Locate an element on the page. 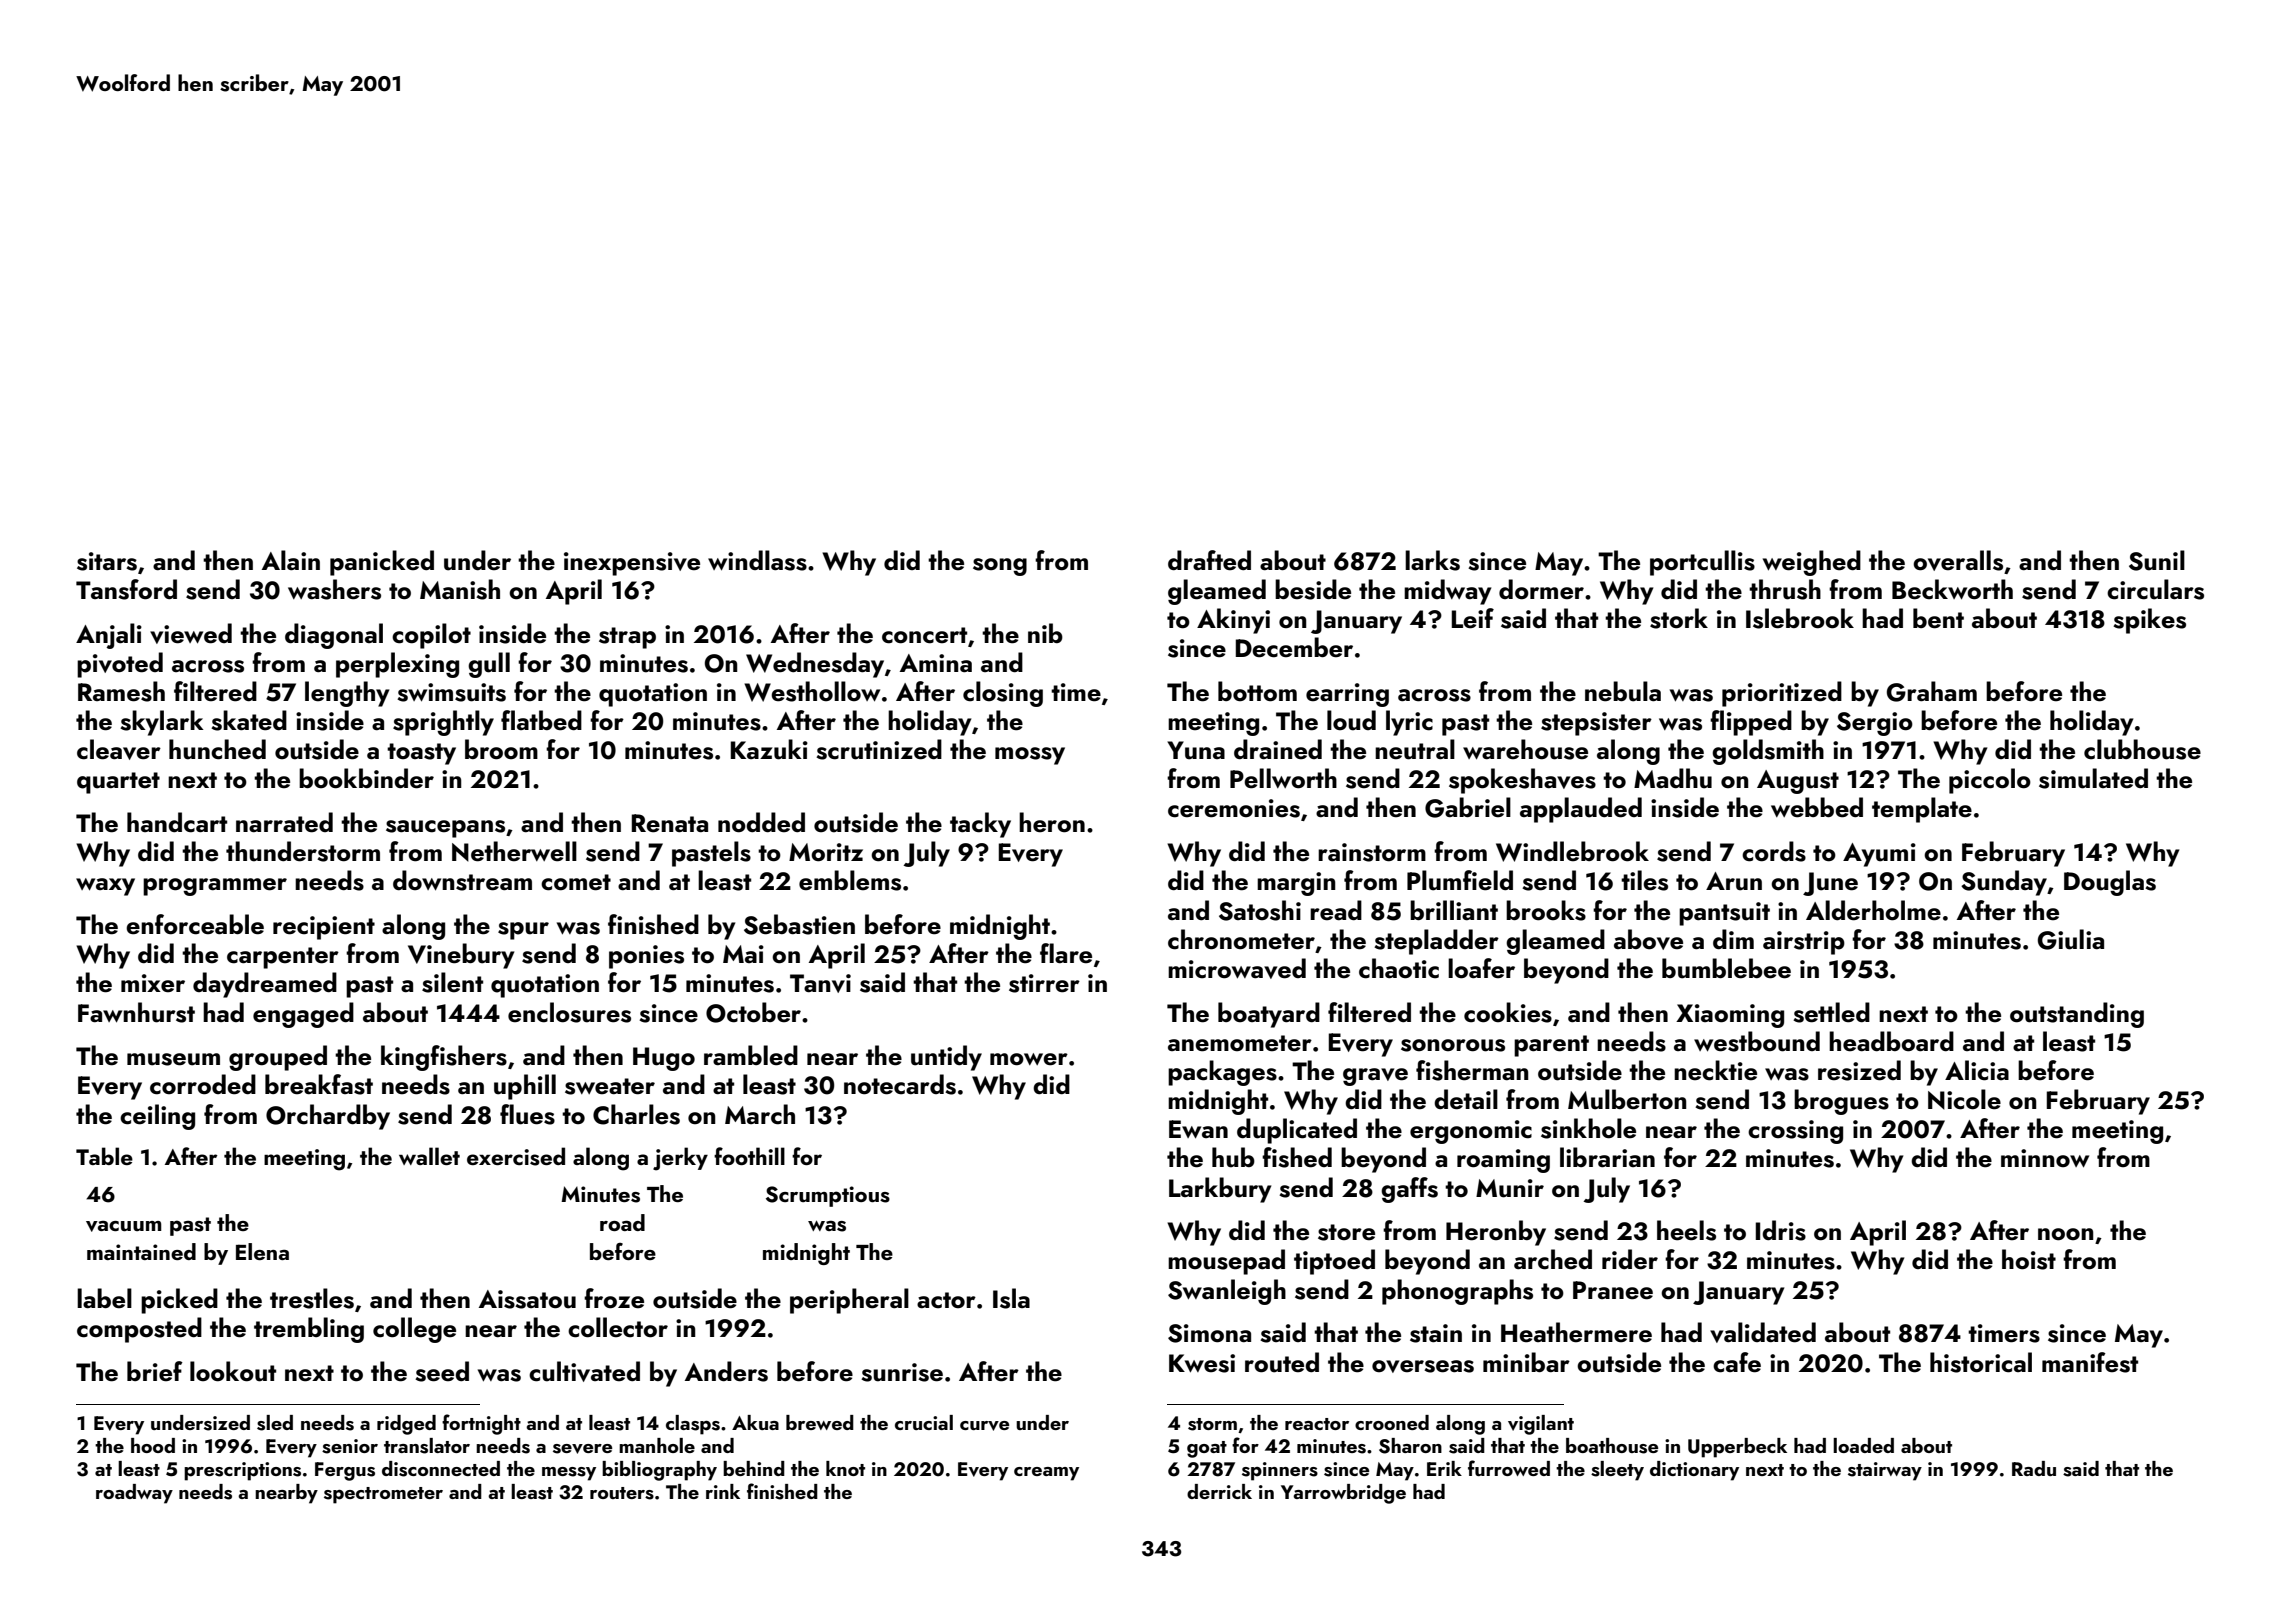  Table is located at coordinates (104, 1156).
